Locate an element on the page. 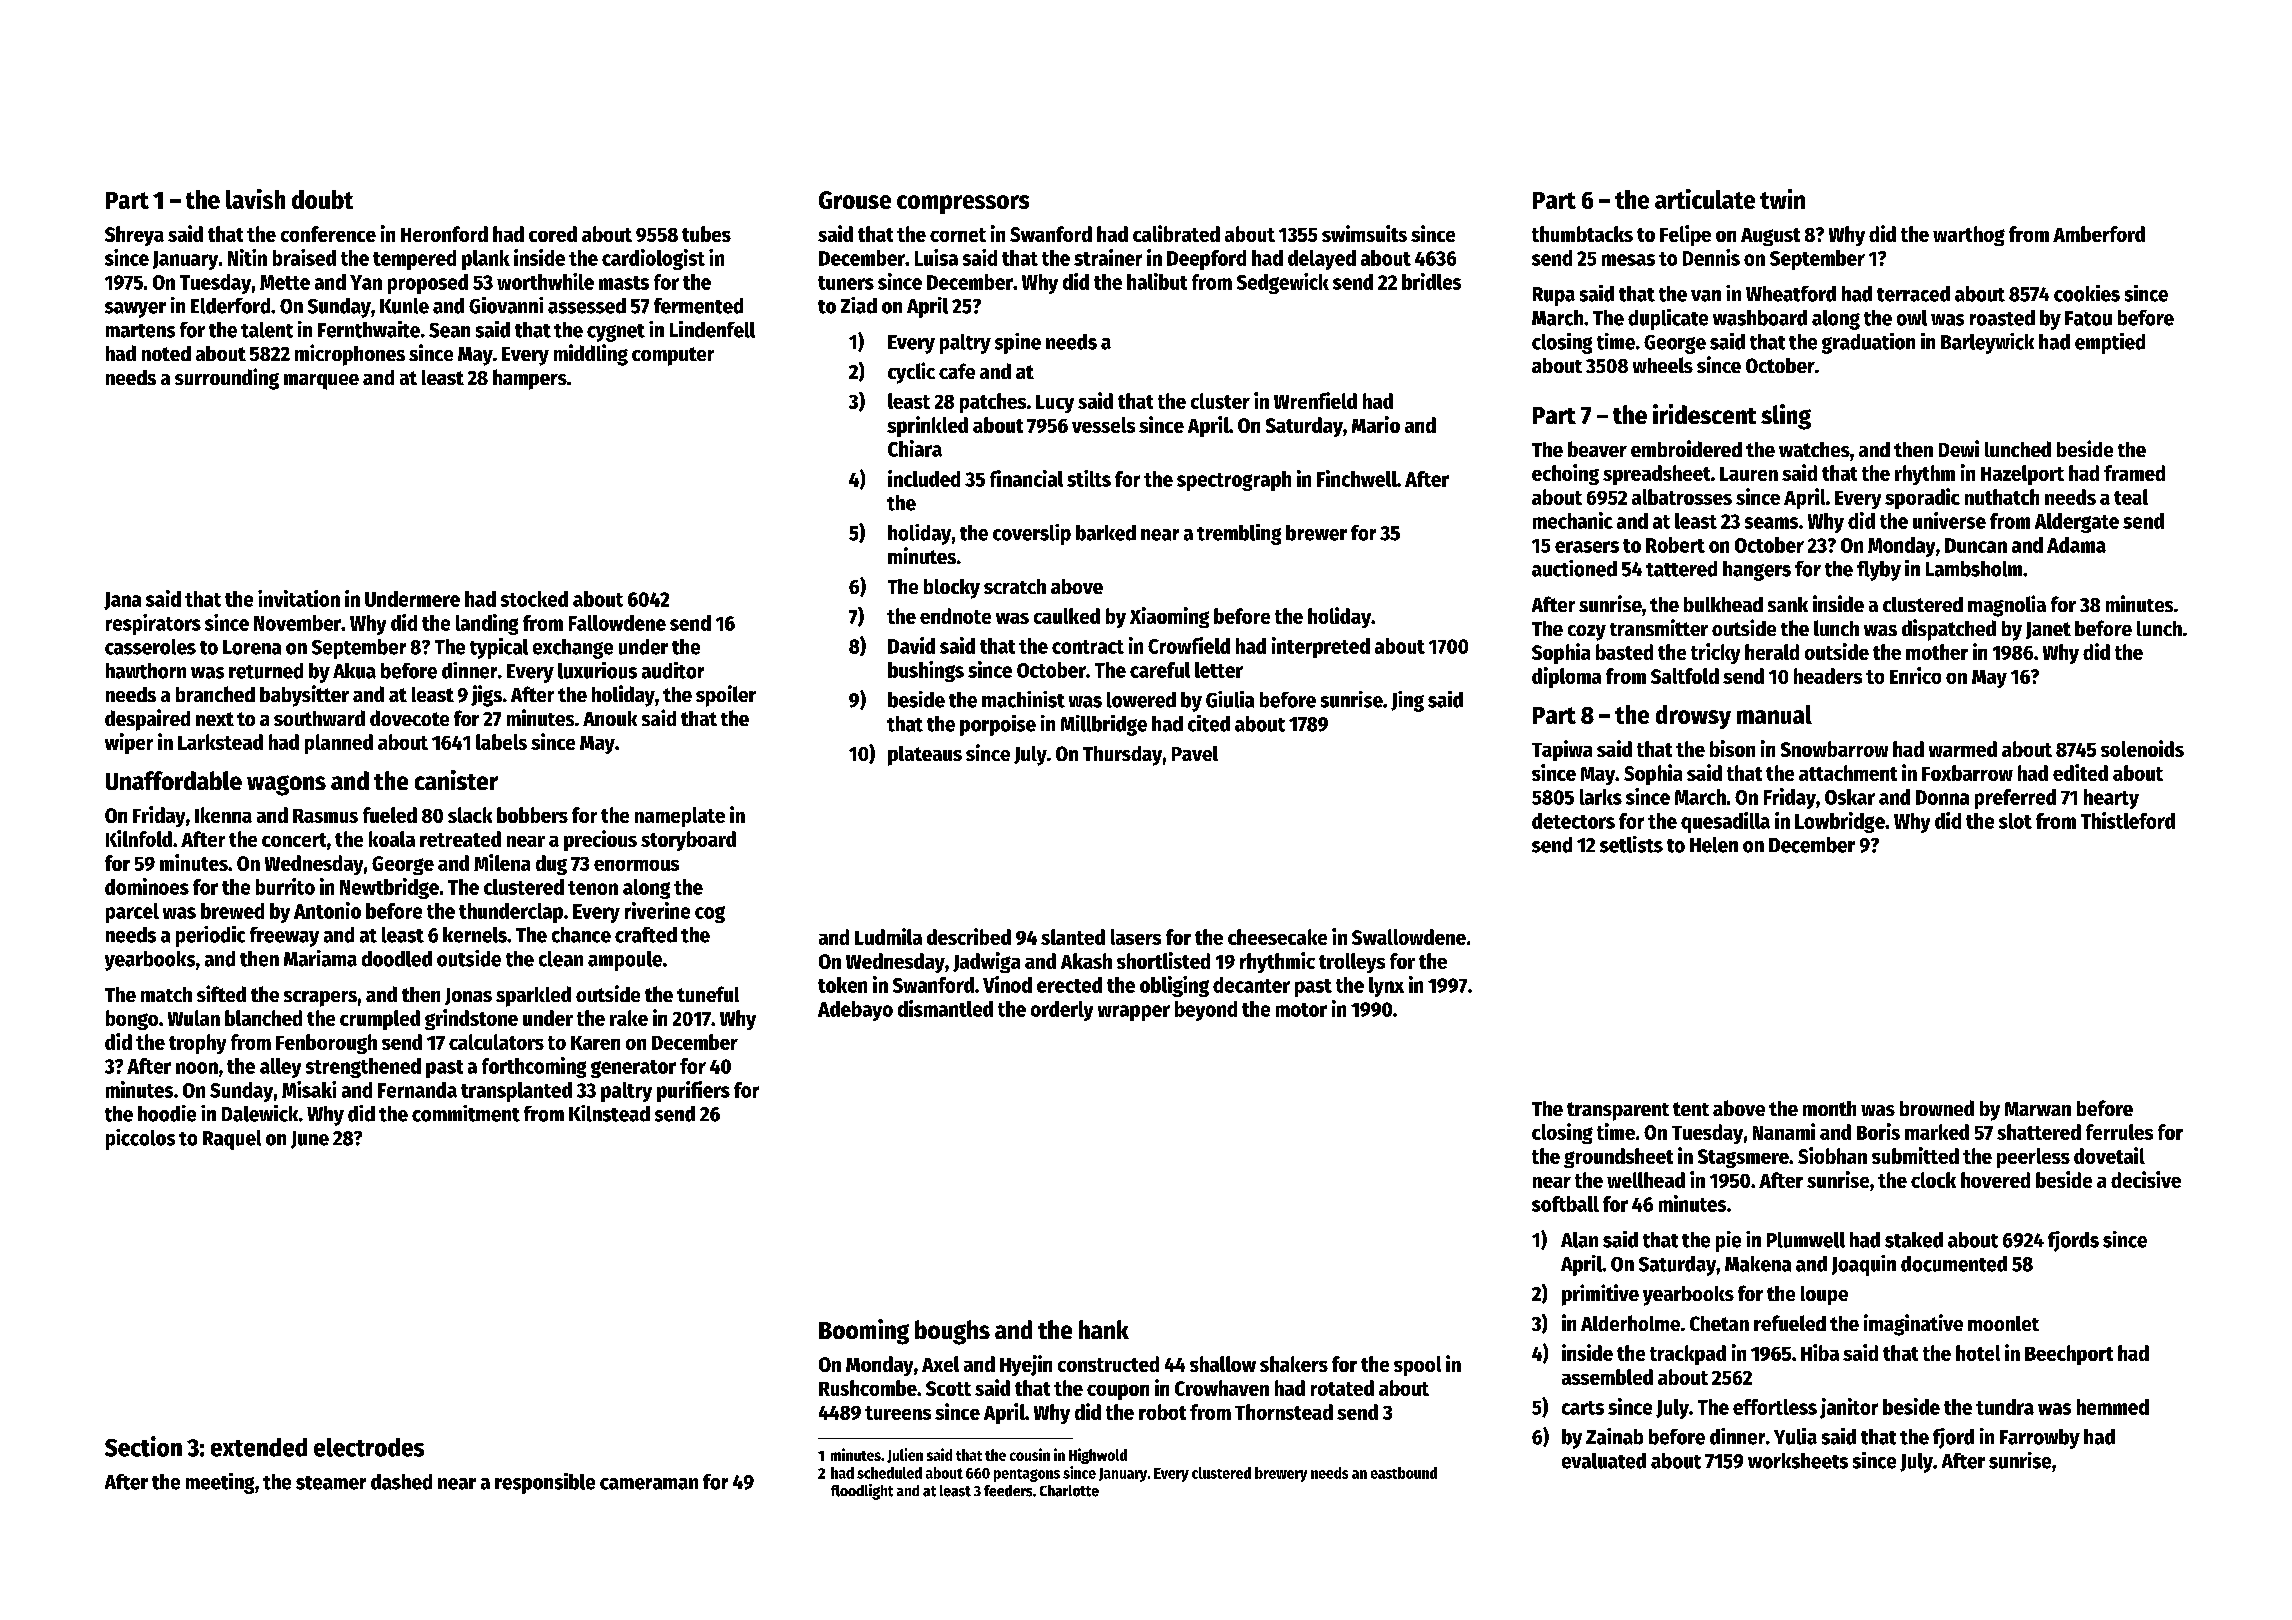 This document has height=1620, width=2292. doubt is located at coordinates (322, 199).
